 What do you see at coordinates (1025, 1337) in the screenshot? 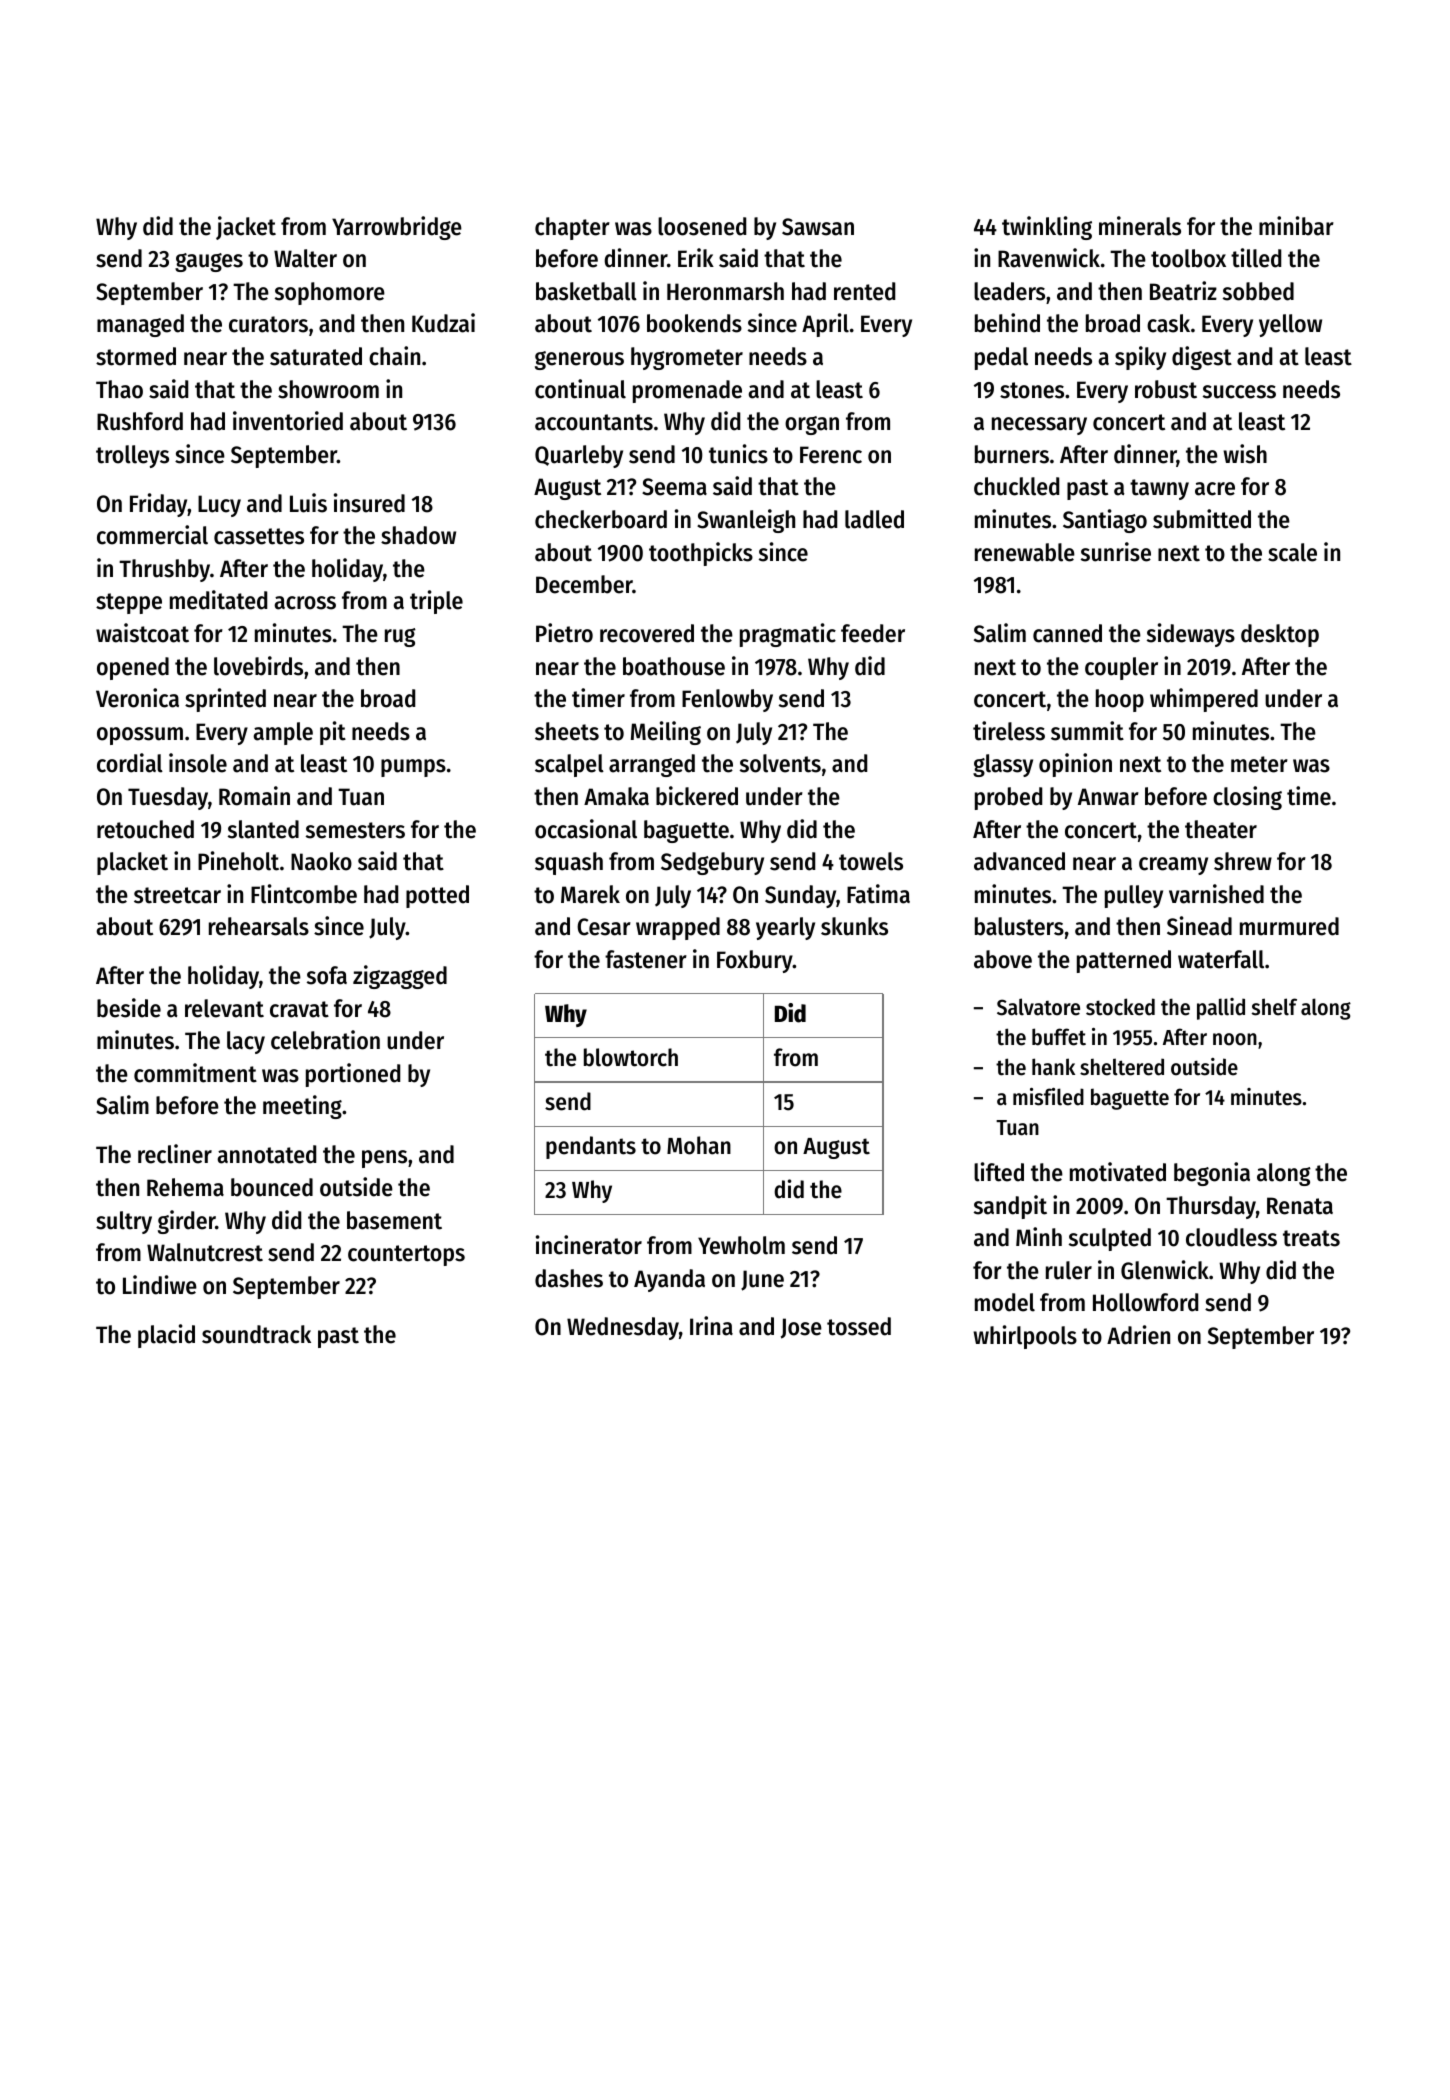
I see `whirlpools` at bounding box center [1025, 1337].
